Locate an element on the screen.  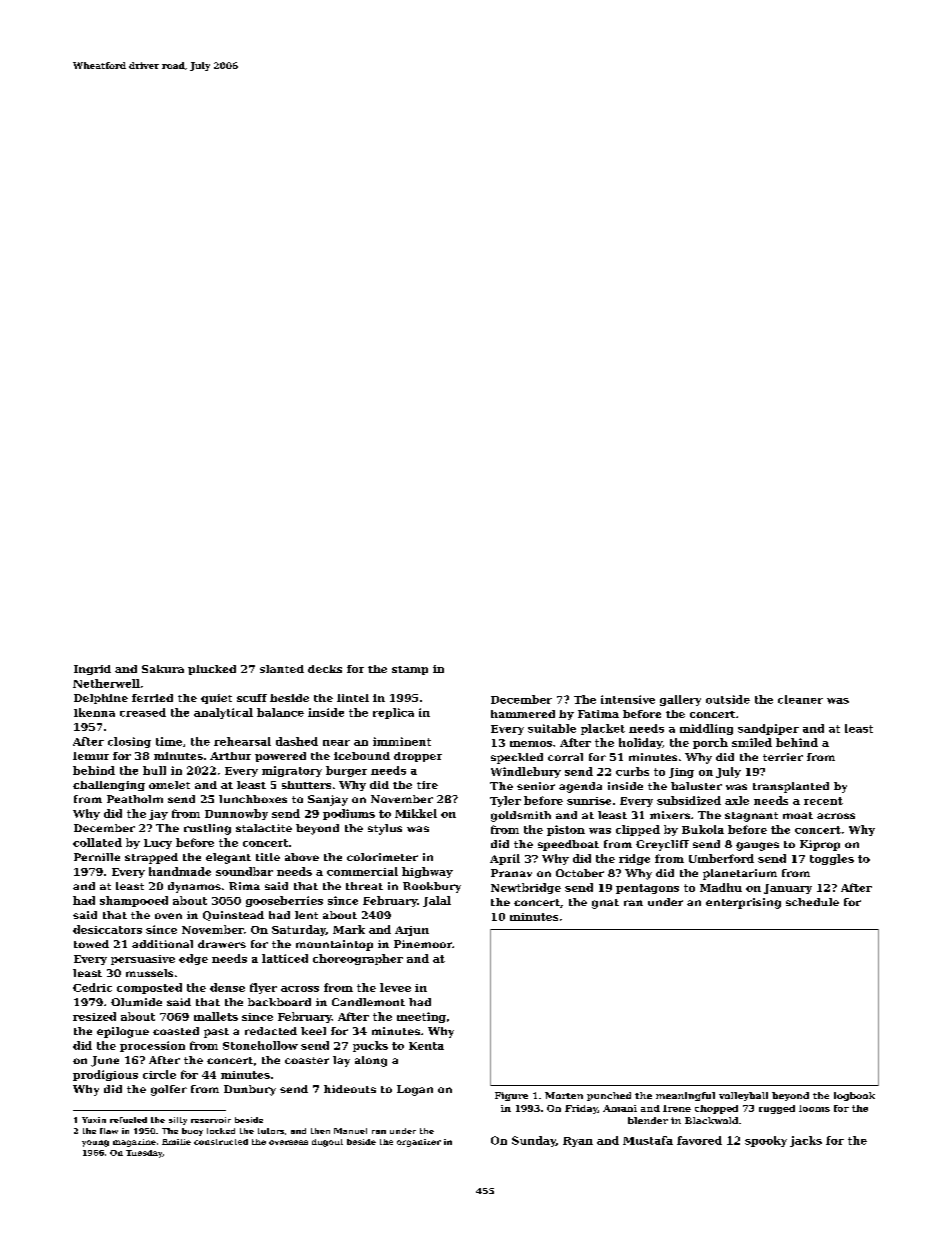
Kiprop is located at coordinates (820, 845).
